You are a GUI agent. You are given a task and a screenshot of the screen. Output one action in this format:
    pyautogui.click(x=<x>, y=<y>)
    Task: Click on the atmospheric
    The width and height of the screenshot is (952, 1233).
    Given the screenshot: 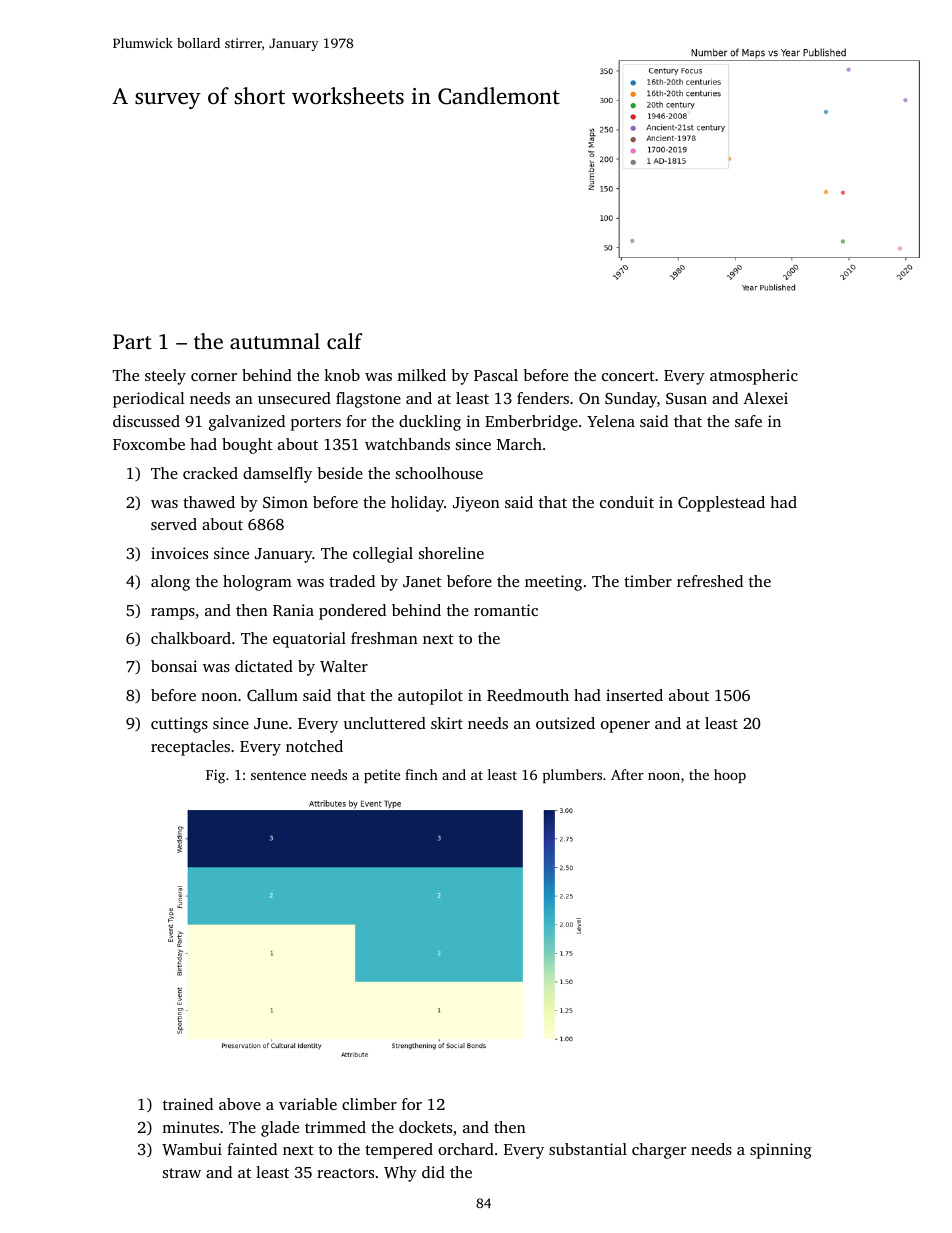 What is the action you would take?
    pyautogui.click(x=754, y=377)
